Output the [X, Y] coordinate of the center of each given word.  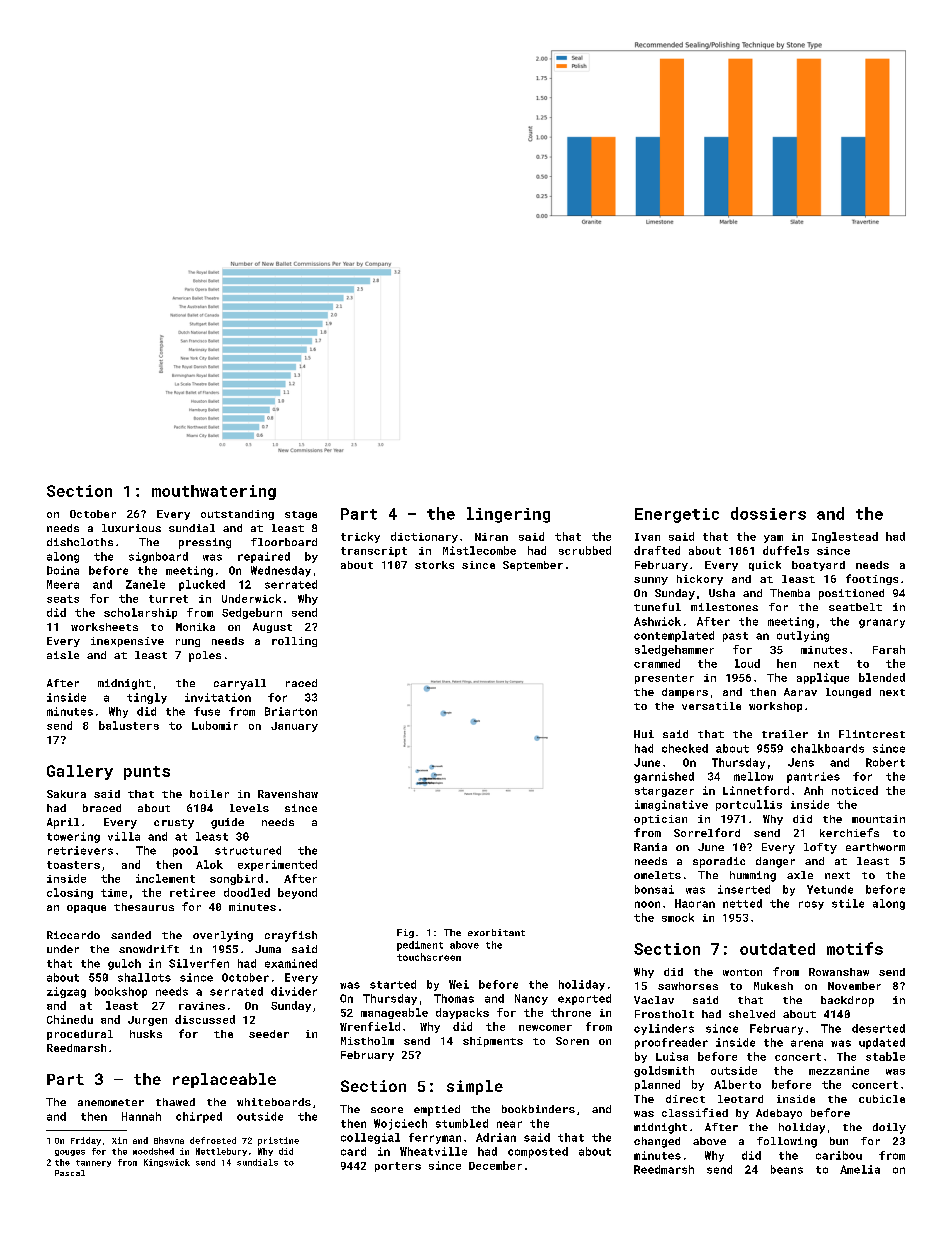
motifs [855, 948]
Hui [644, 734]
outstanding [237, 515]
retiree [192, 892]
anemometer [111, 1102]
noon [647, 904]
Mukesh [773, 986]
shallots [144, 977]
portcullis [749, 805]
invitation [218, 697]
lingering [508, 515]
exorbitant [496, 932]
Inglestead [845, 537]
